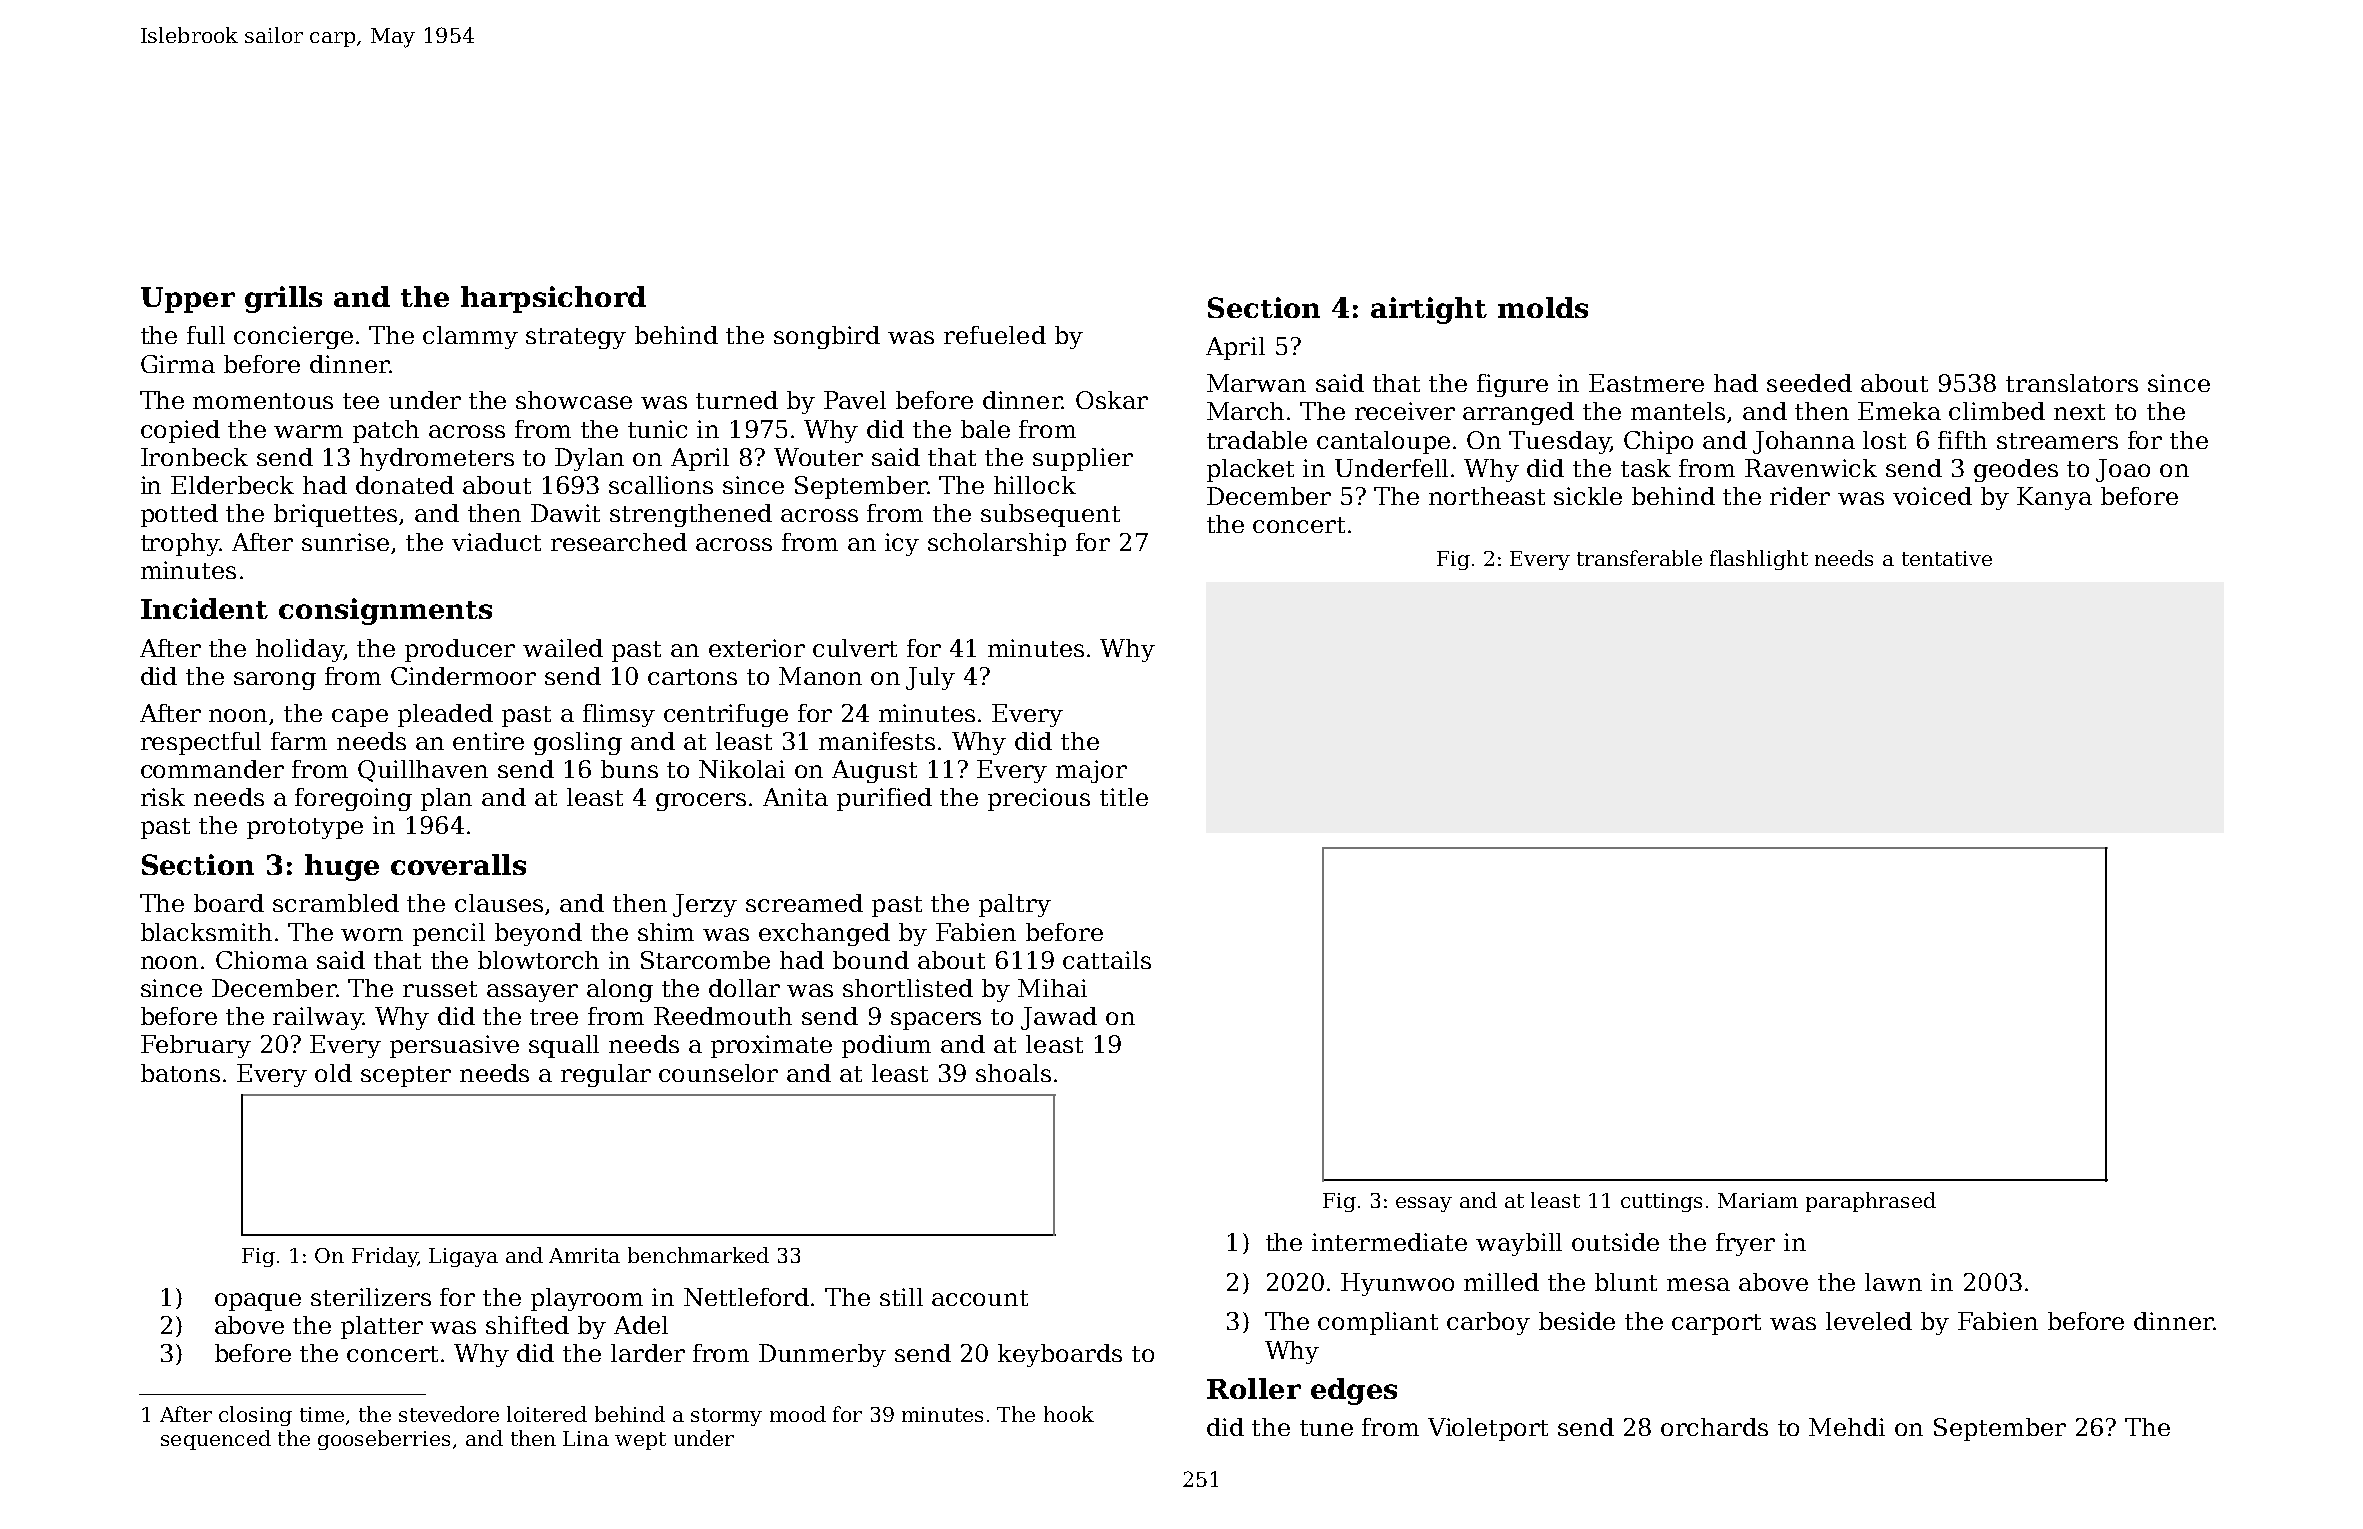 Image resolution: width=2363 pixels, height=1529 pixels. What do you see at coordinates (255, 1416) in the page?
I see `closing` at bounding box center [255, 1416].
